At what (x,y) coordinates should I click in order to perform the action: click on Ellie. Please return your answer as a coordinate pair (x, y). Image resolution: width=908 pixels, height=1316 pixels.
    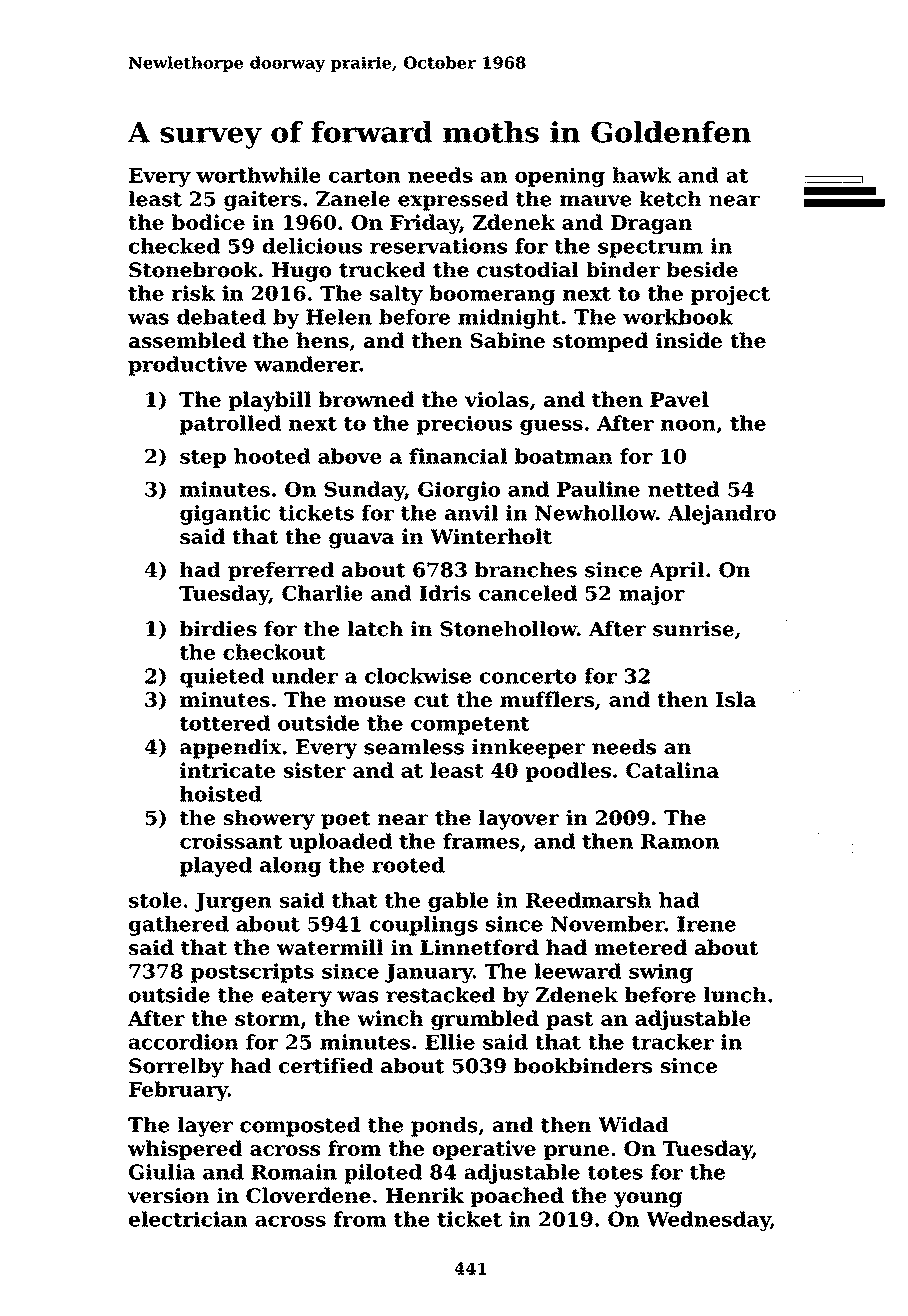
    Looking at the image, I should click on (450, 1042).
